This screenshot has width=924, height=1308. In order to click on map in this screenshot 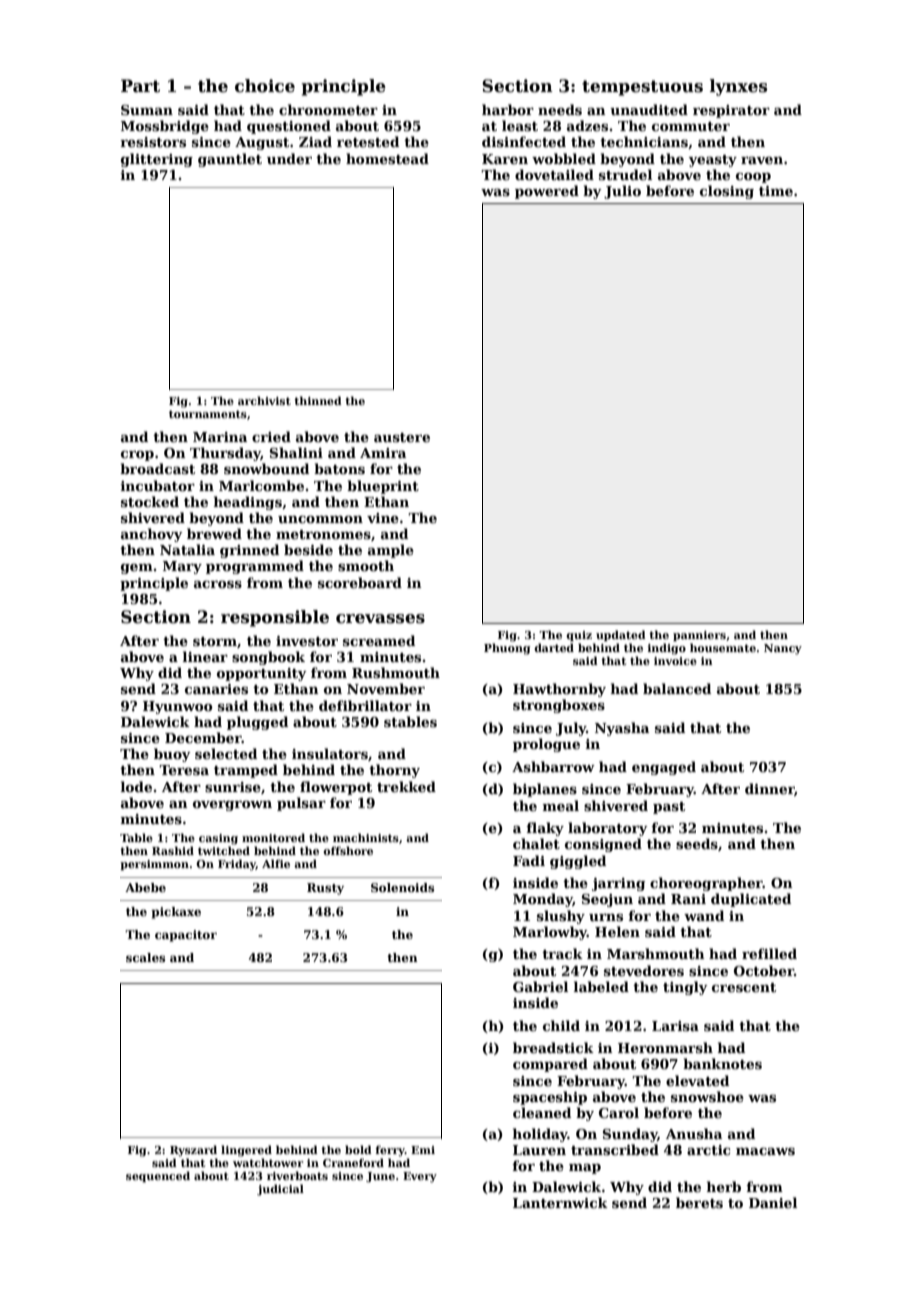, I will do `click(585, 1169)`.
